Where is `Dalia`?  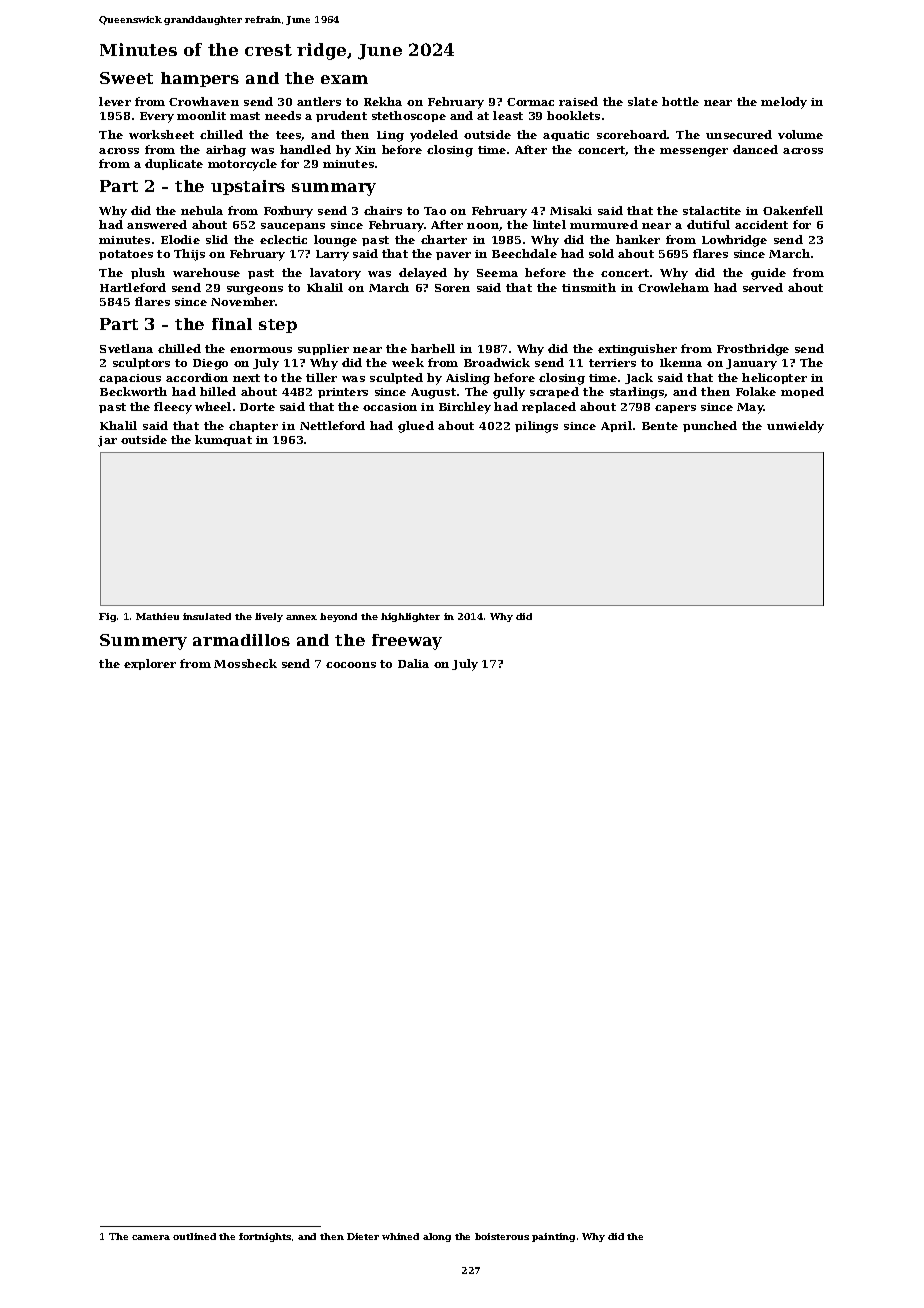
Dalia is located at coordinates (413, 663).
